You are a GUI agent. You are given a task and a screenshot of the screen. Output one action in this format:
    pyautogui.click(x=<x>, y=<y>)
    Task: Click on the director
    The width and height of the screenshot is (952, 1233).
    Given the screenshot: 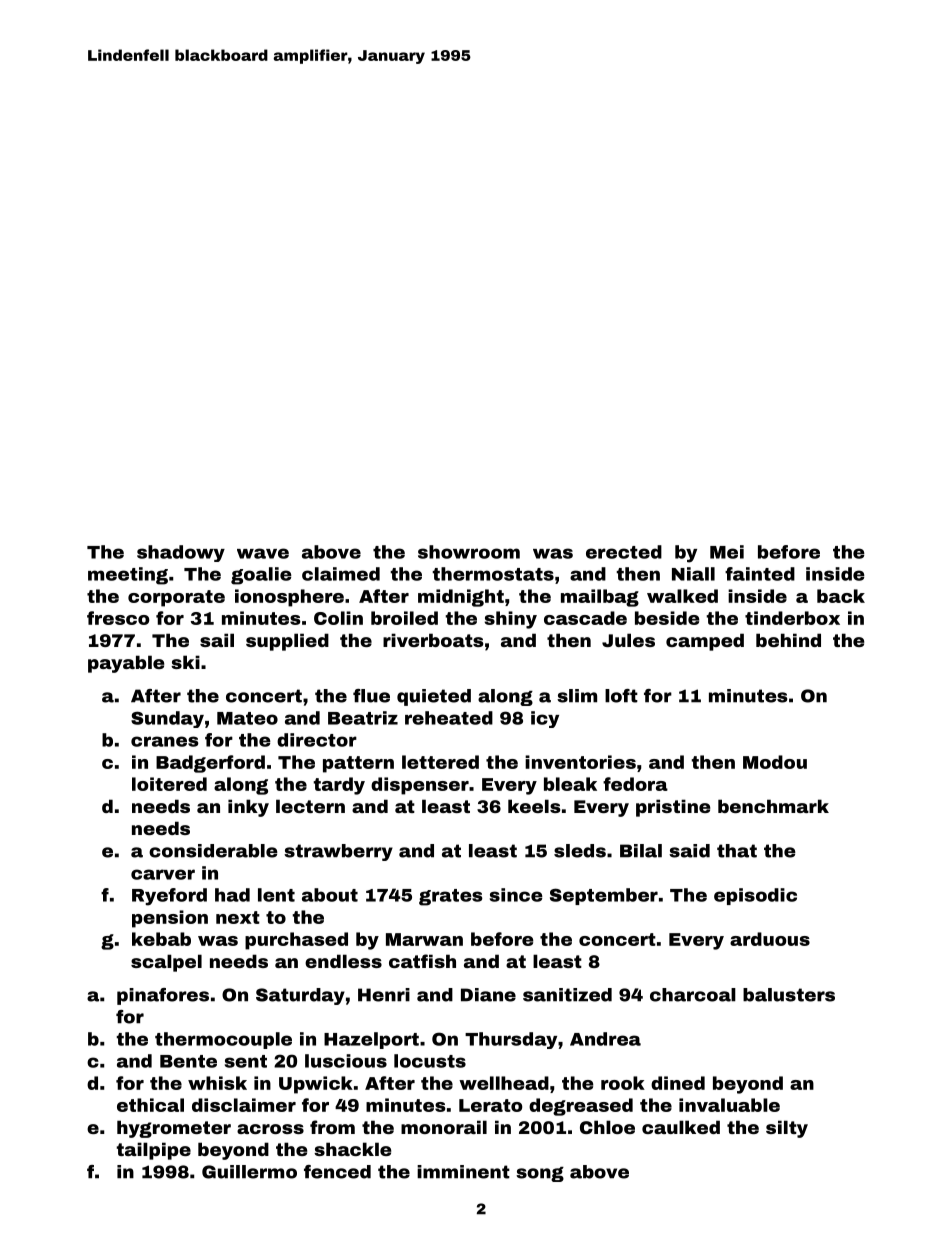 What is the action you would take?
    pyautogui.click(x=317, y=740)
